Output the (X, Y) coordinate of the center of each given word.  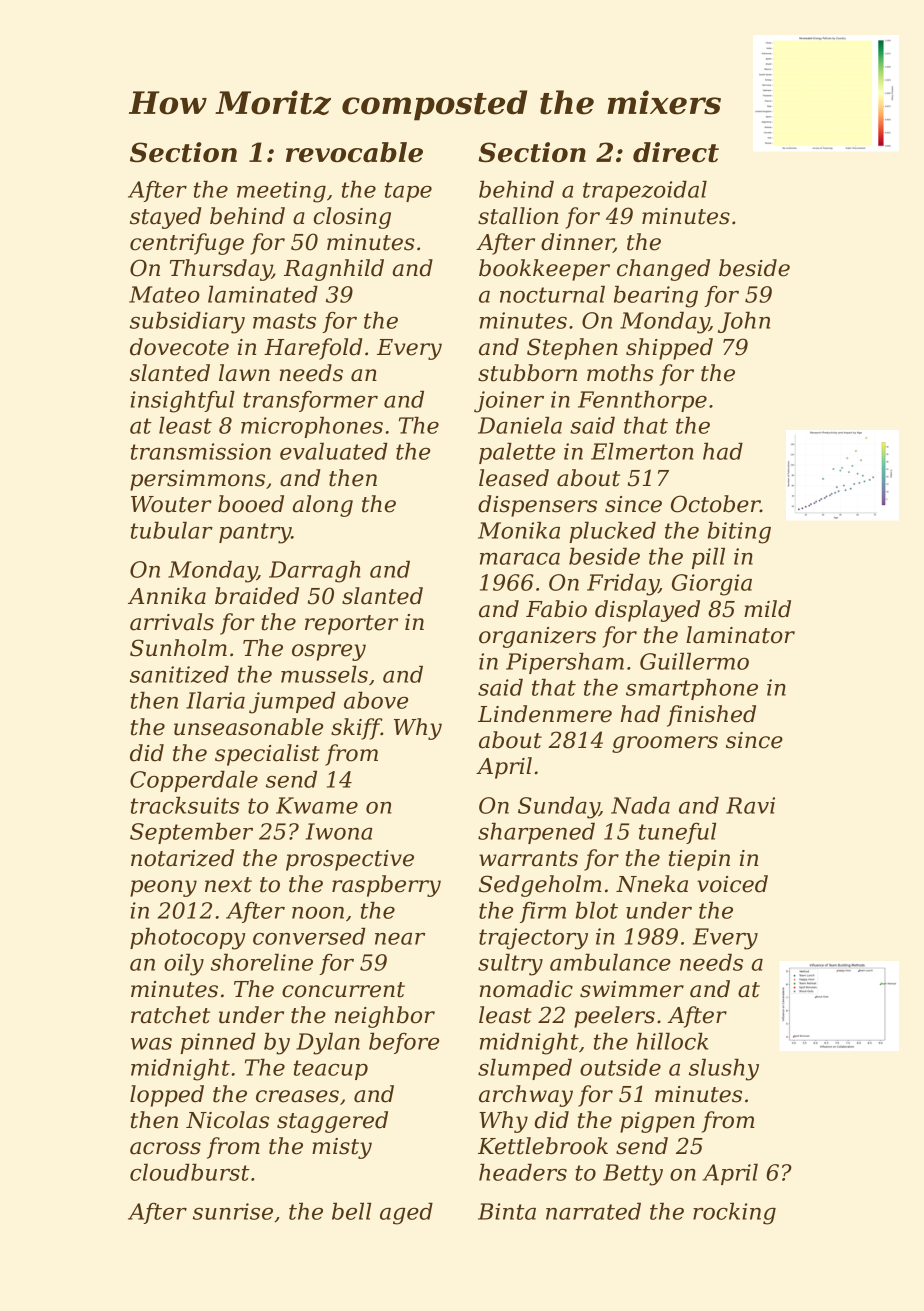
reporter (351, 625)
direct (676, 152)
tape (408, 192)
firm (543, 912)
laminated (263, 294)
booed (251, 504)
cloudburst (190, 1172)
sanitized (179, 674)
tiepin (699, 860)
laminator (740, 635)
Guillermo (694, 661)
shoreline (262, 962)
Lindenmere (545, 714)
